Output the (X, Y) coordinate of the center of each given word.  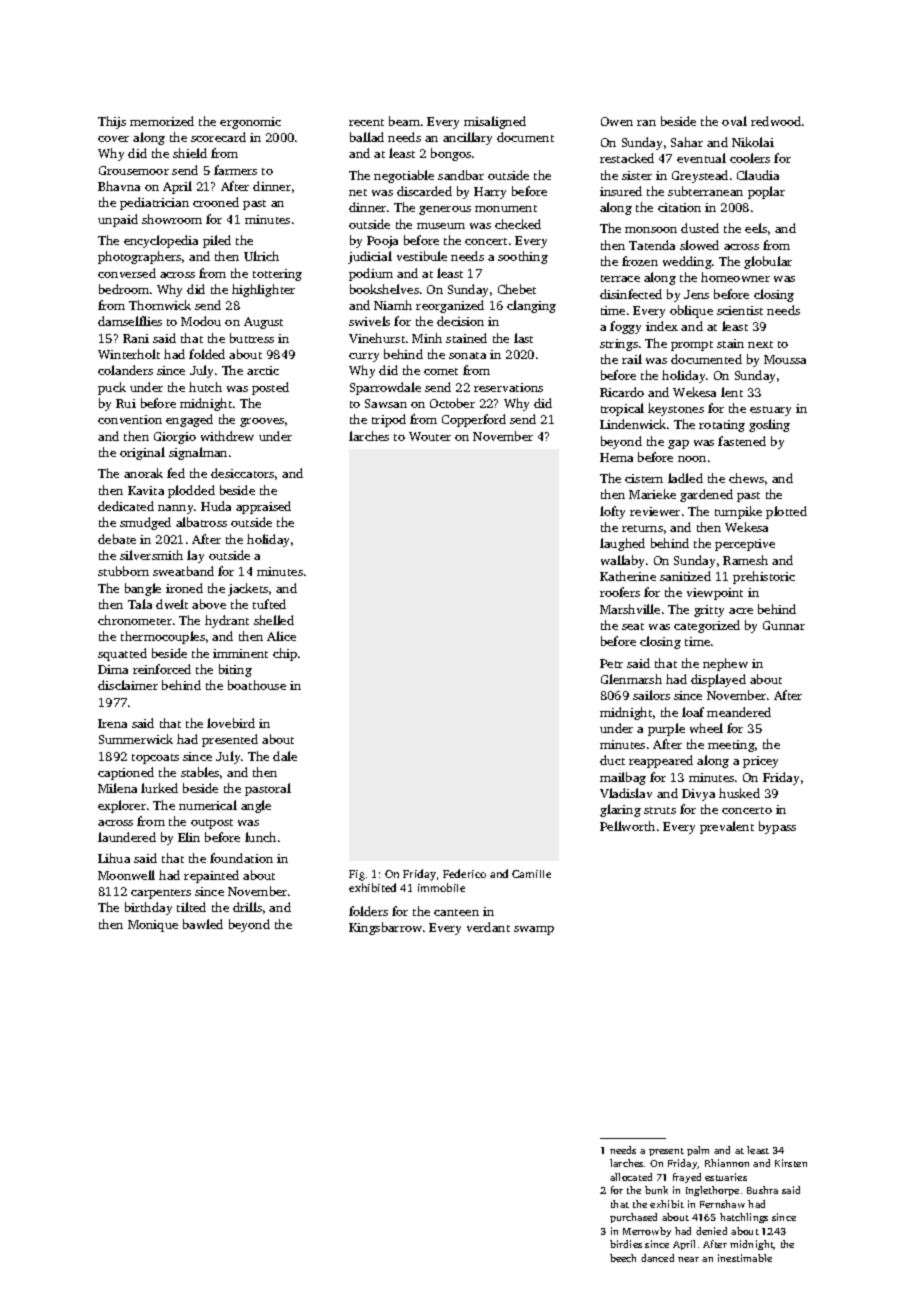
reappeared (661, 761)
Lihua (114, 858)
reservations (508, 387)
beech (623, 1258)
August (263, 323)
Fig (357, 875)
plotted (786, 512)
